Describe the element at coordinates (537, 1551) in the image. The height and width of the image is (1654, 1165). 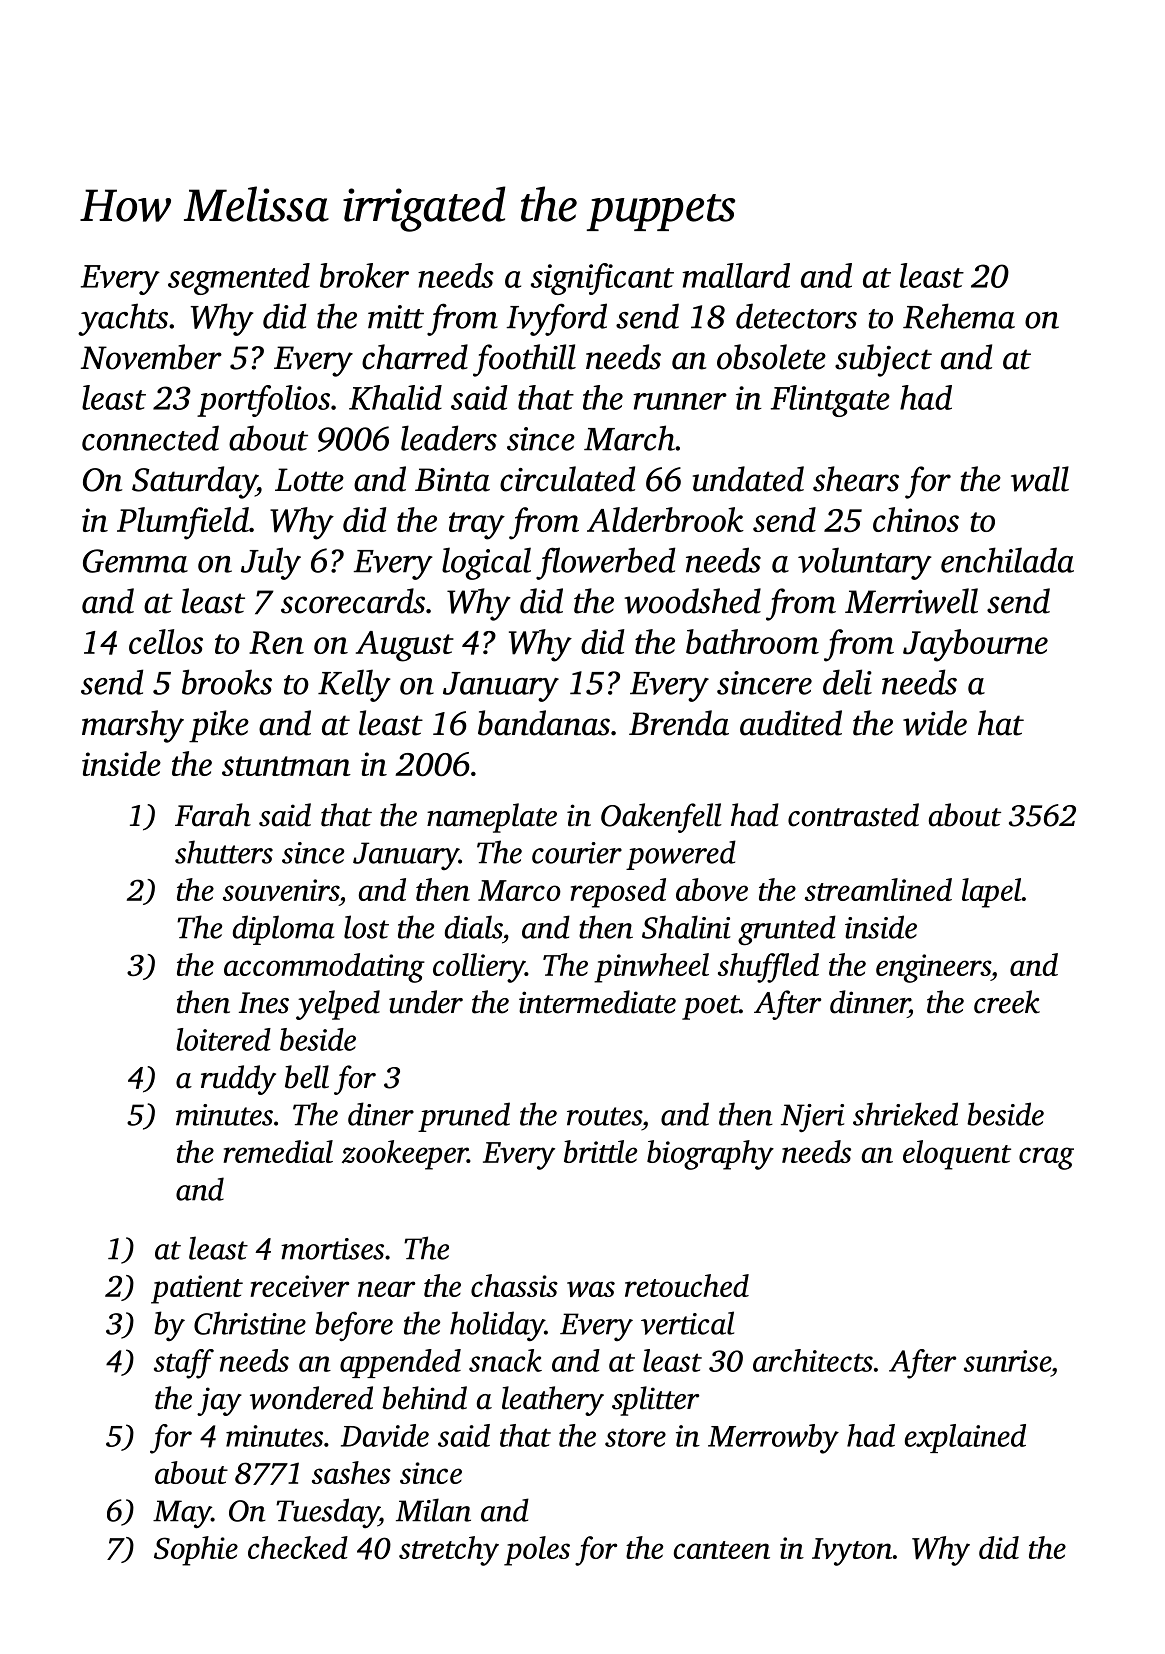
I see `poles` at that location.
